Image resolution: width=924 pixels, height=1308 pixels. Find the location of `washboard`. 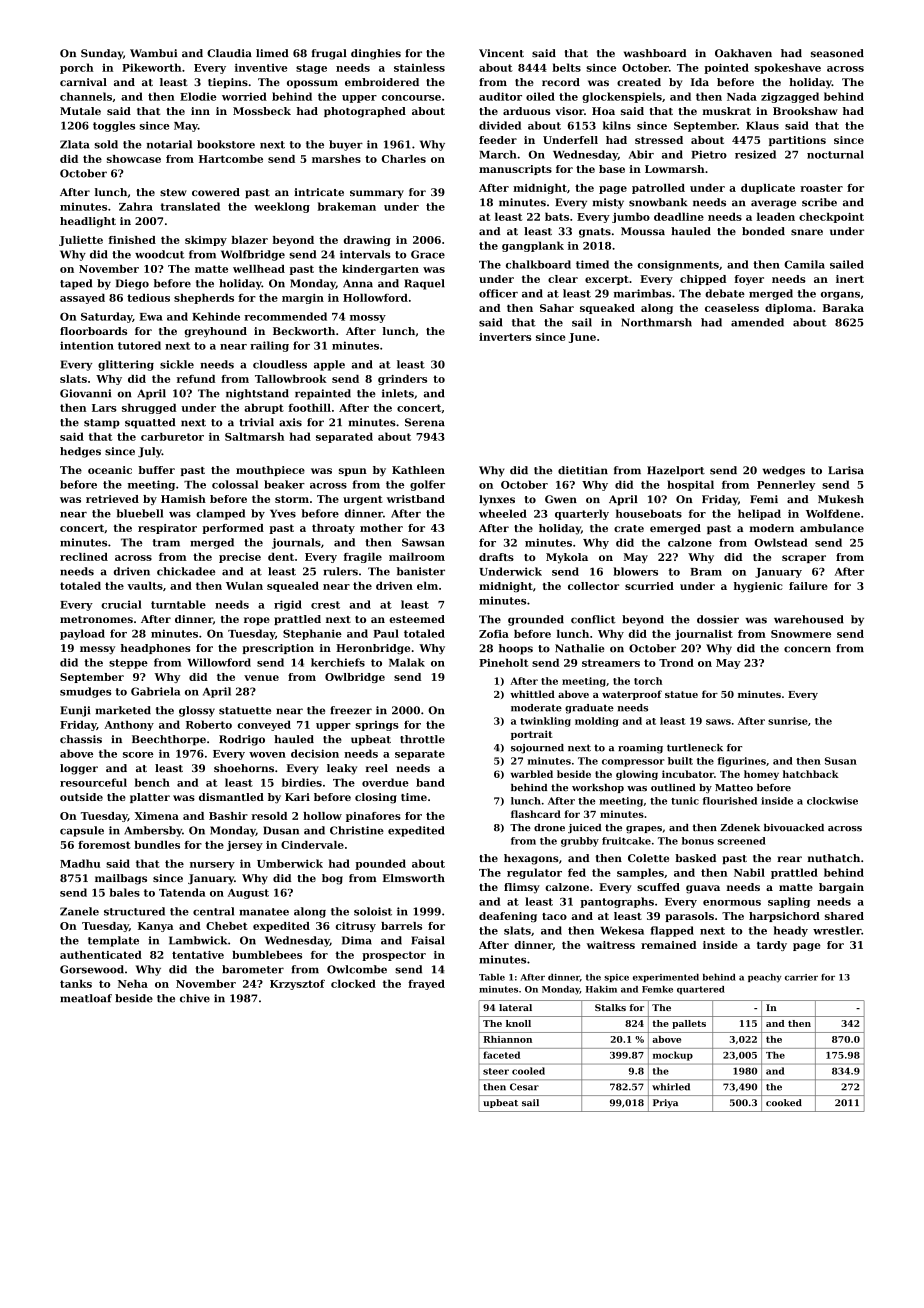

washboard is located at coordinates (655, 53).
